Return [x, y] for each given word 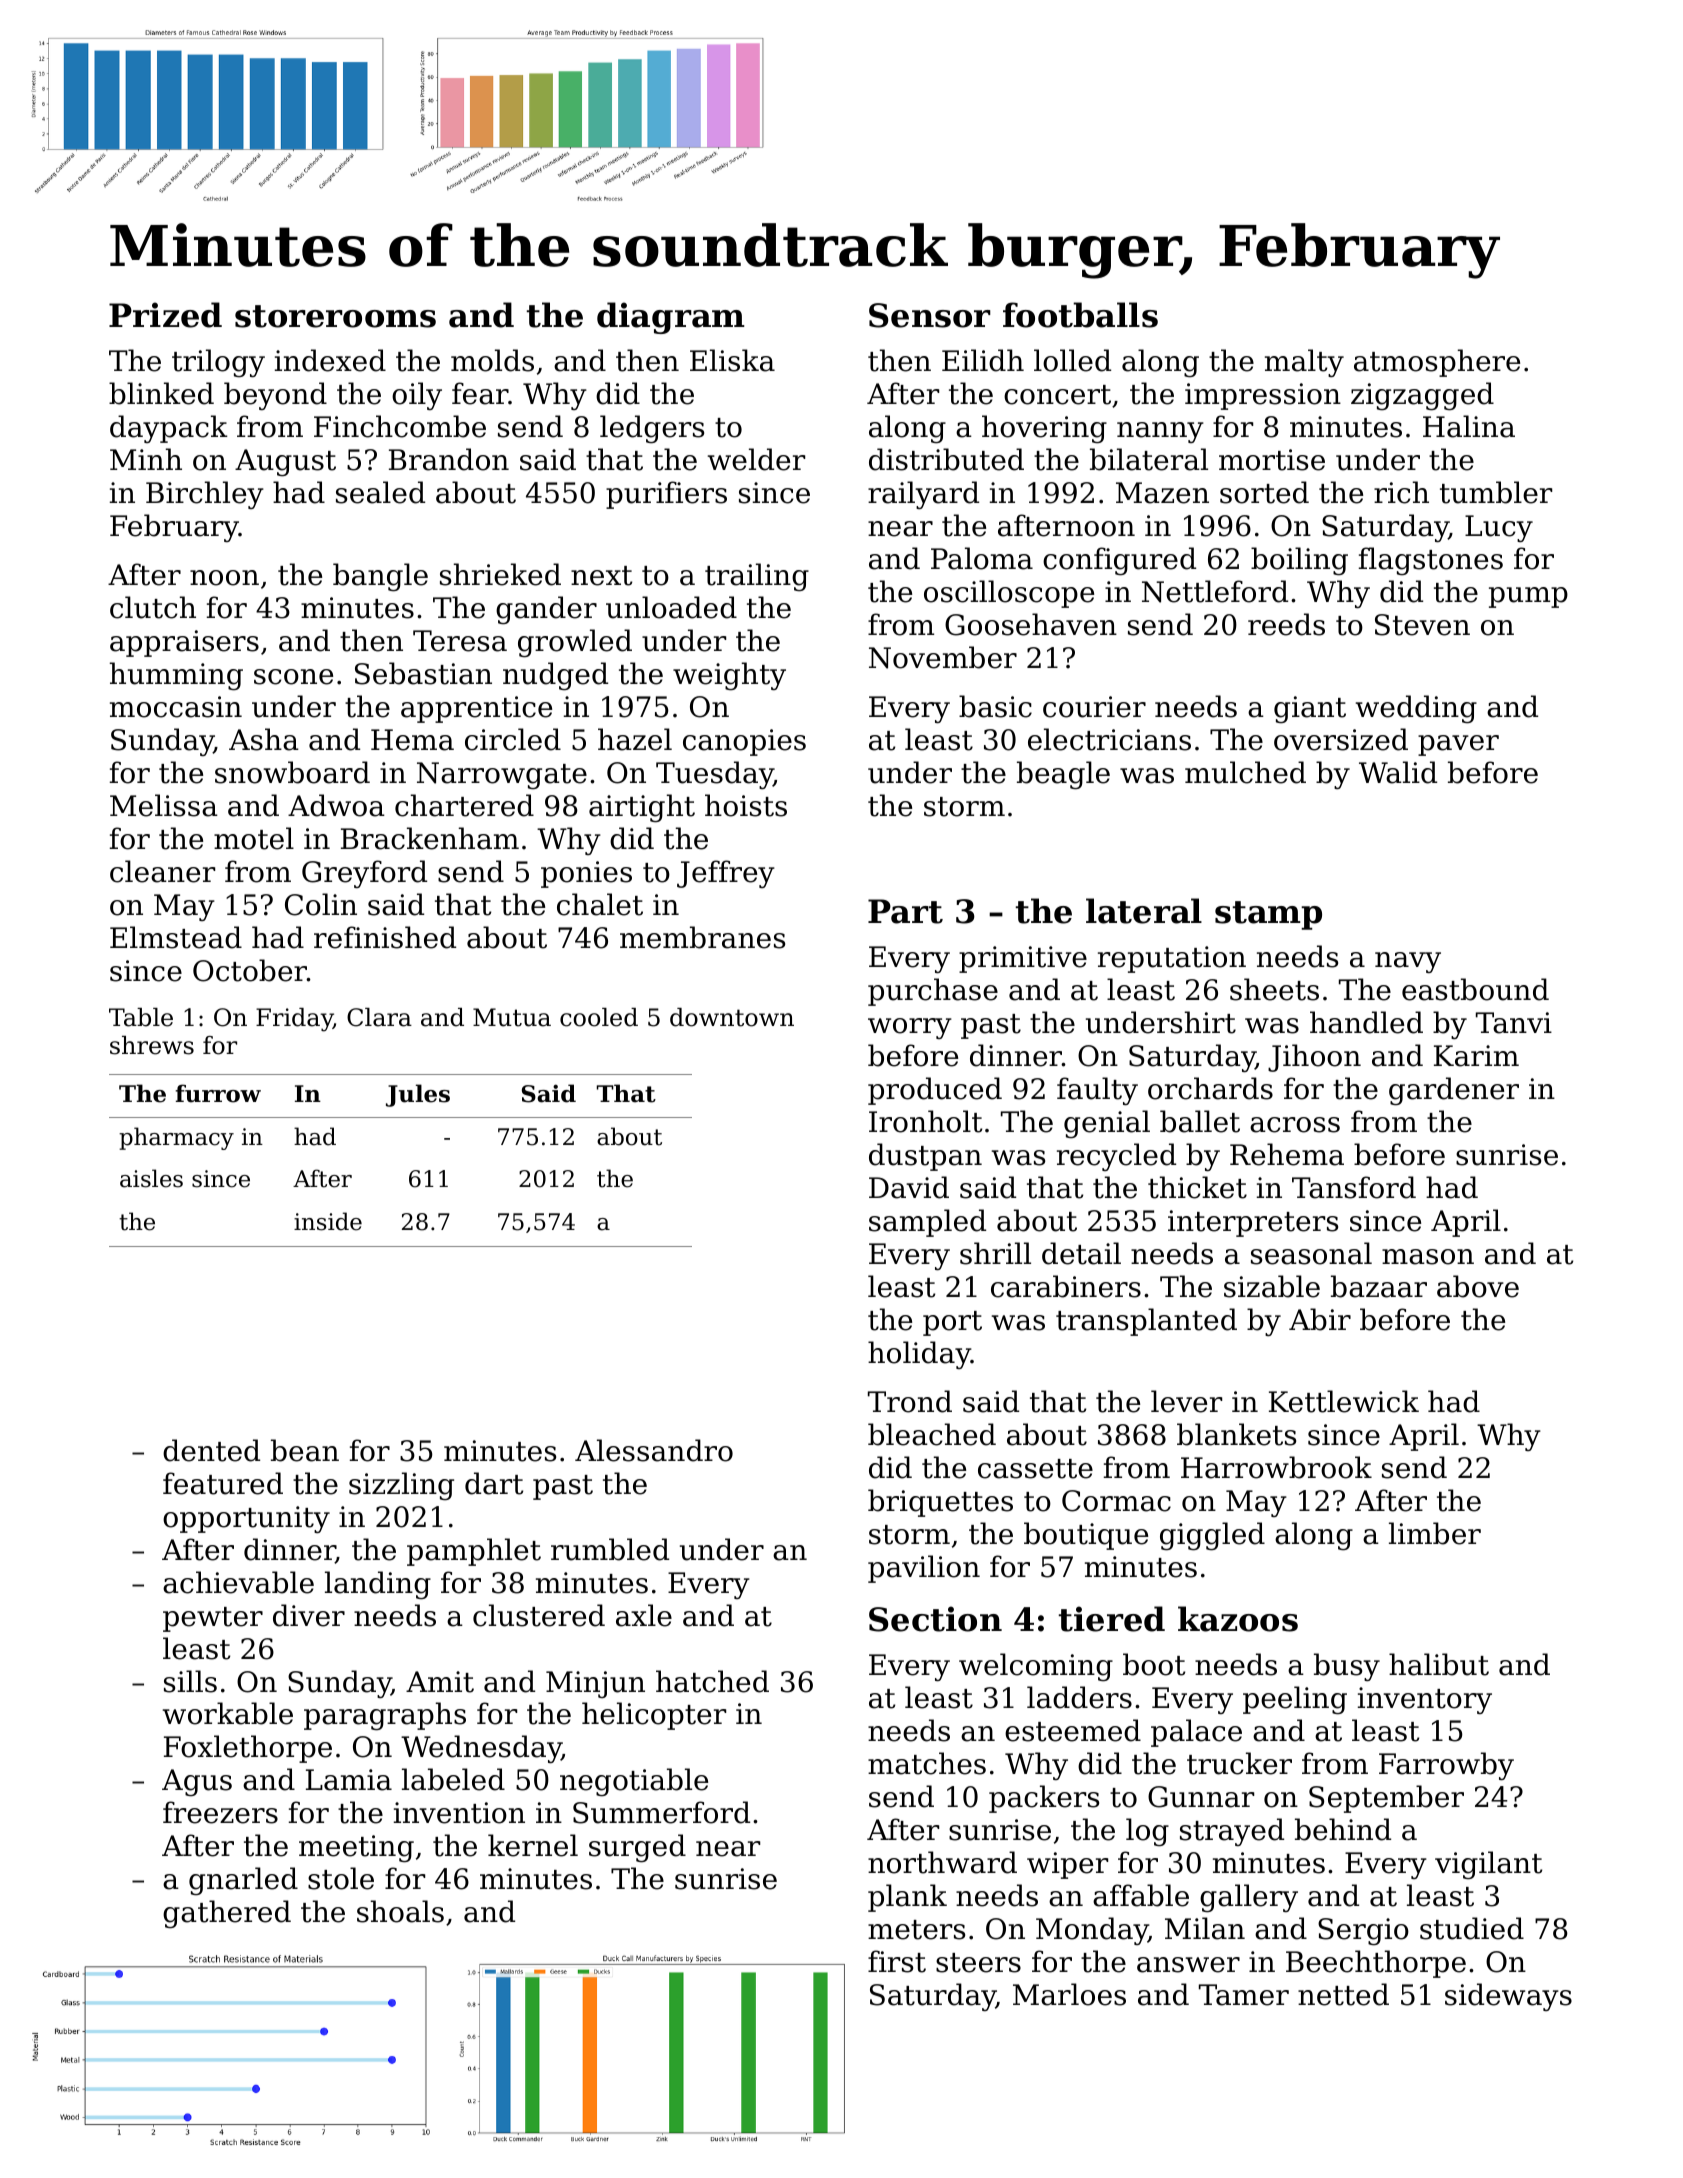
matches [927, 1763]
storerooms [335, 316]
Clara [379, 1017]
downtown [732, 1017]
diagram [671, 318]
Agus [197, 1782]
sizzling [401, 1486]
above [1478, 1286]
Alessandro [654, 1450]
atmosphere [1437, 363]
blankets [1236, 1434]
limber [1435, 1533]
